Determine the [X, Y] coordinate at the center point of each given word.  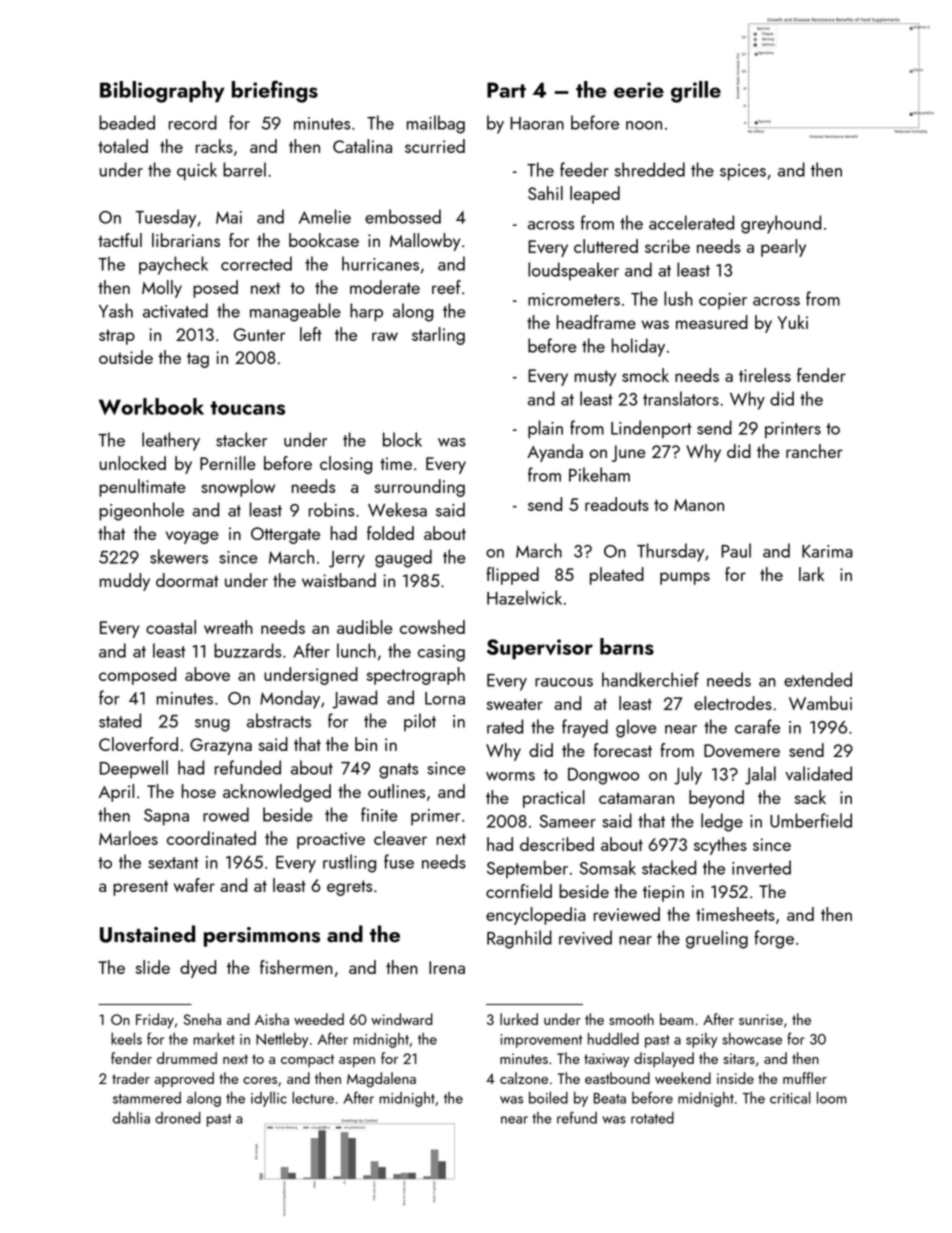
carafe [757, 726]
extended [818, 679]
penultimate [142, 488]
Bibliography [162, 92]
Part [506, 90]
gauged [403, 558]
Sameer [567, 821]
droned [178, 1118]
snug [212, 725]
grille [696, 92]
